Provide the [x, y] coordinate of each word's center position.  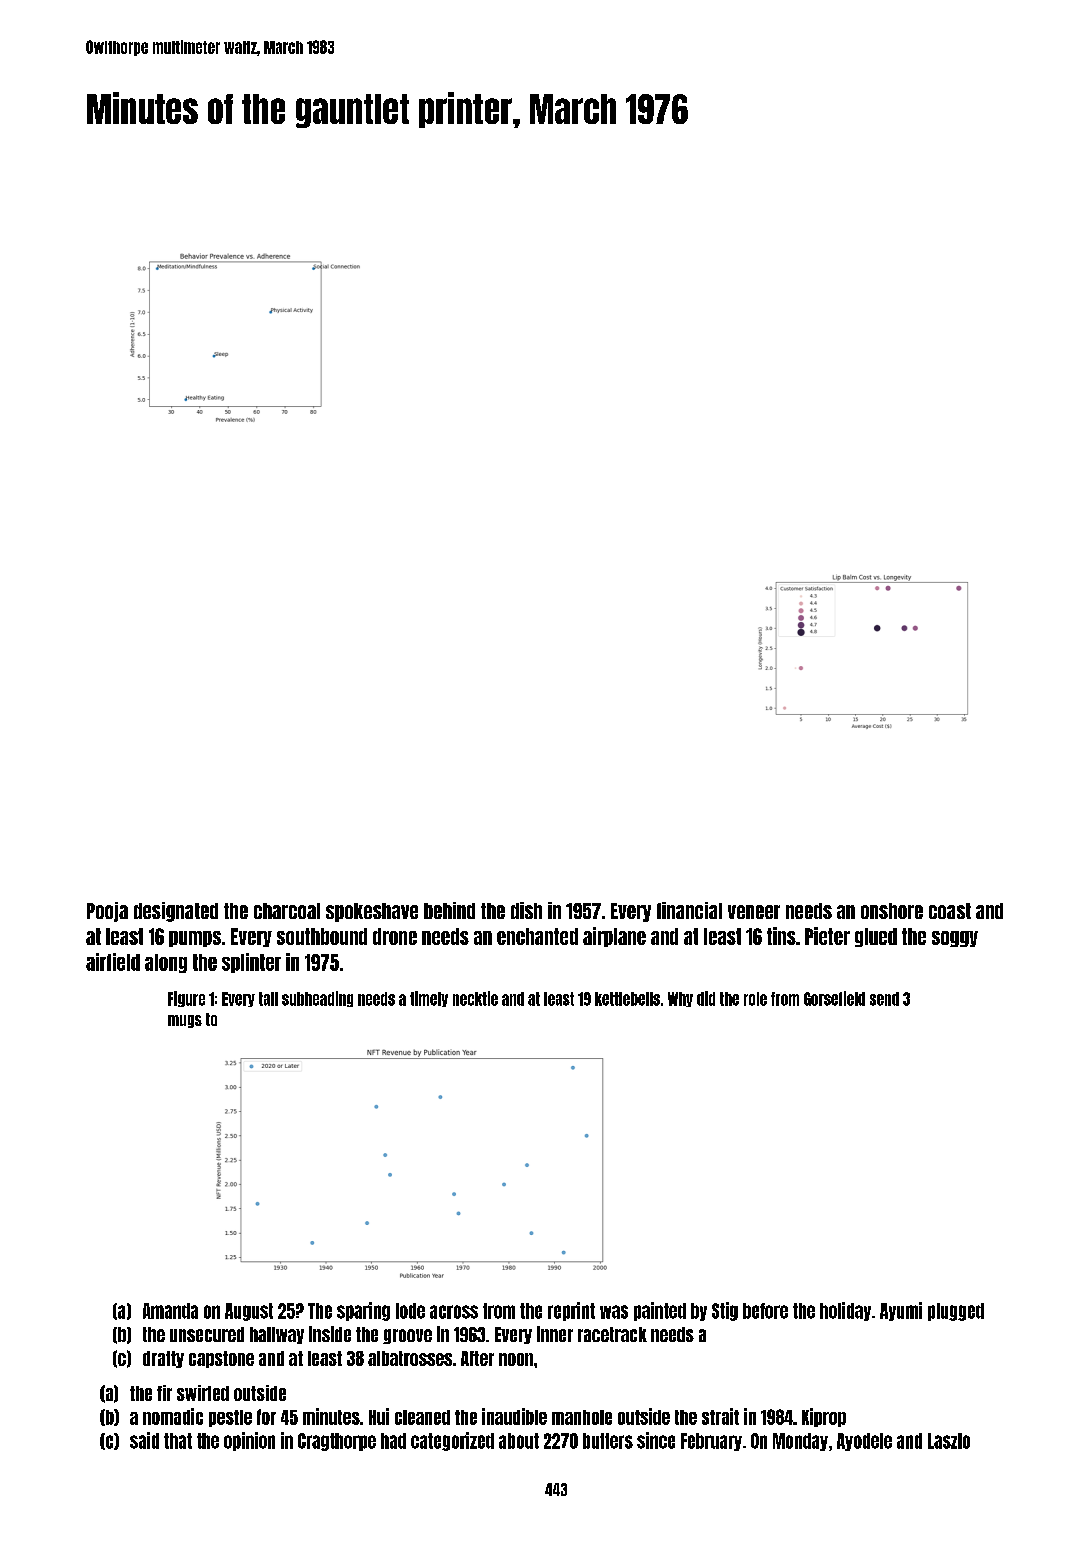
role [755, 999]
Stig [725, 1311]
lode [410, 1311]
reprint [571, 1311]
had [393, 1441]
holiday [845, 1311]
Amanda [170, 1311]
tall [268, 999]
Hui [379, 1416]
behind [449, 910]
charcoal [287, 911]
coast [950, 911]
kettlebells [627, 999]
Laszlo [949, 1441]
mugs [185, 1021]
